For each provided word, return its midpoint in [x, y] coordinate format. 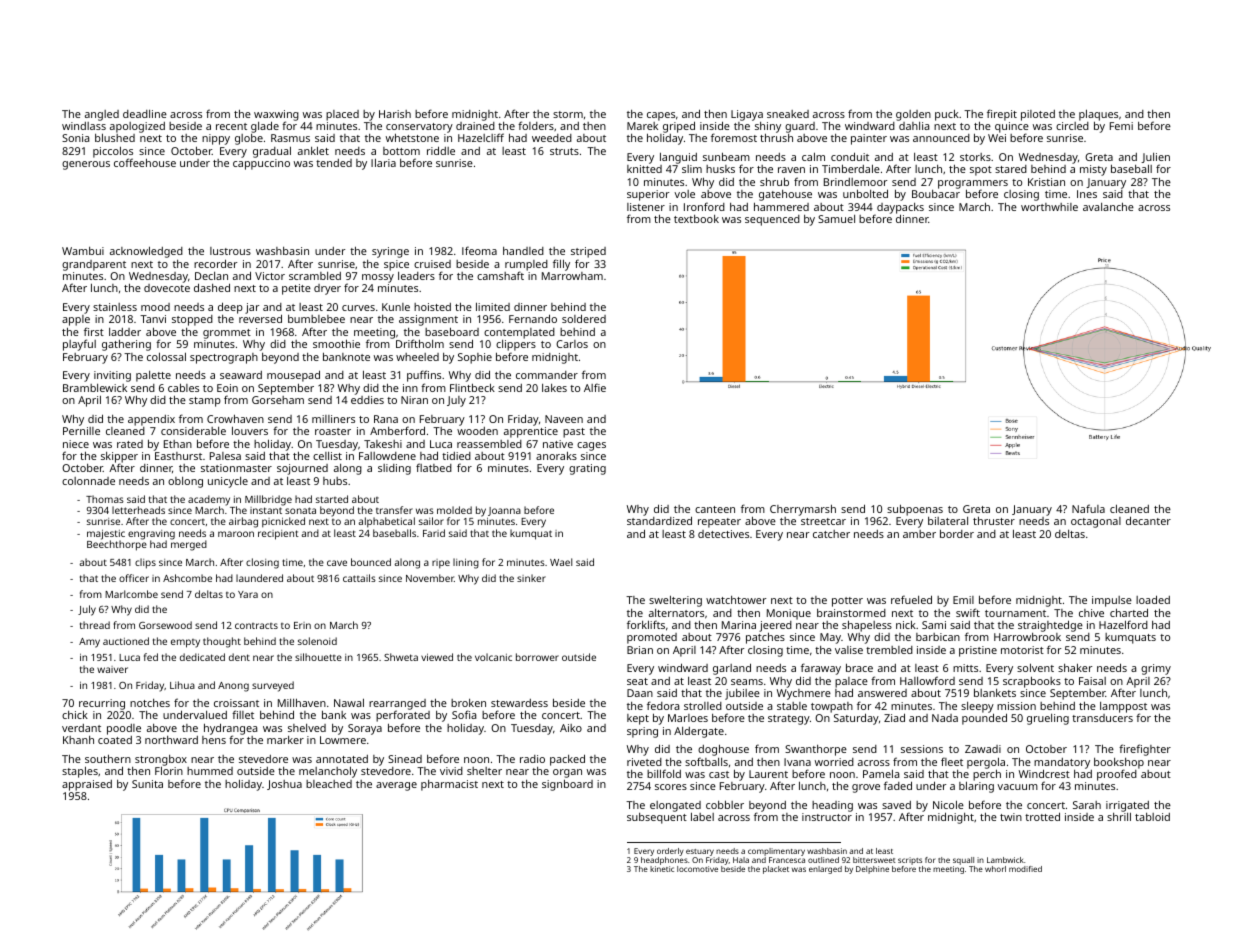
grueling [1048, 719]
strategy [789, 720]
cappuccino [261, 164]
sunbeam [726, 156]
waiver [112, 669]
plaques [1098, 115]
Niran [414, 400]
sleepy [977, 708]
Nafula [1088, 508]
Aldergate [699, 732]
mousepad [293, 376]
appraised [87, 785]
